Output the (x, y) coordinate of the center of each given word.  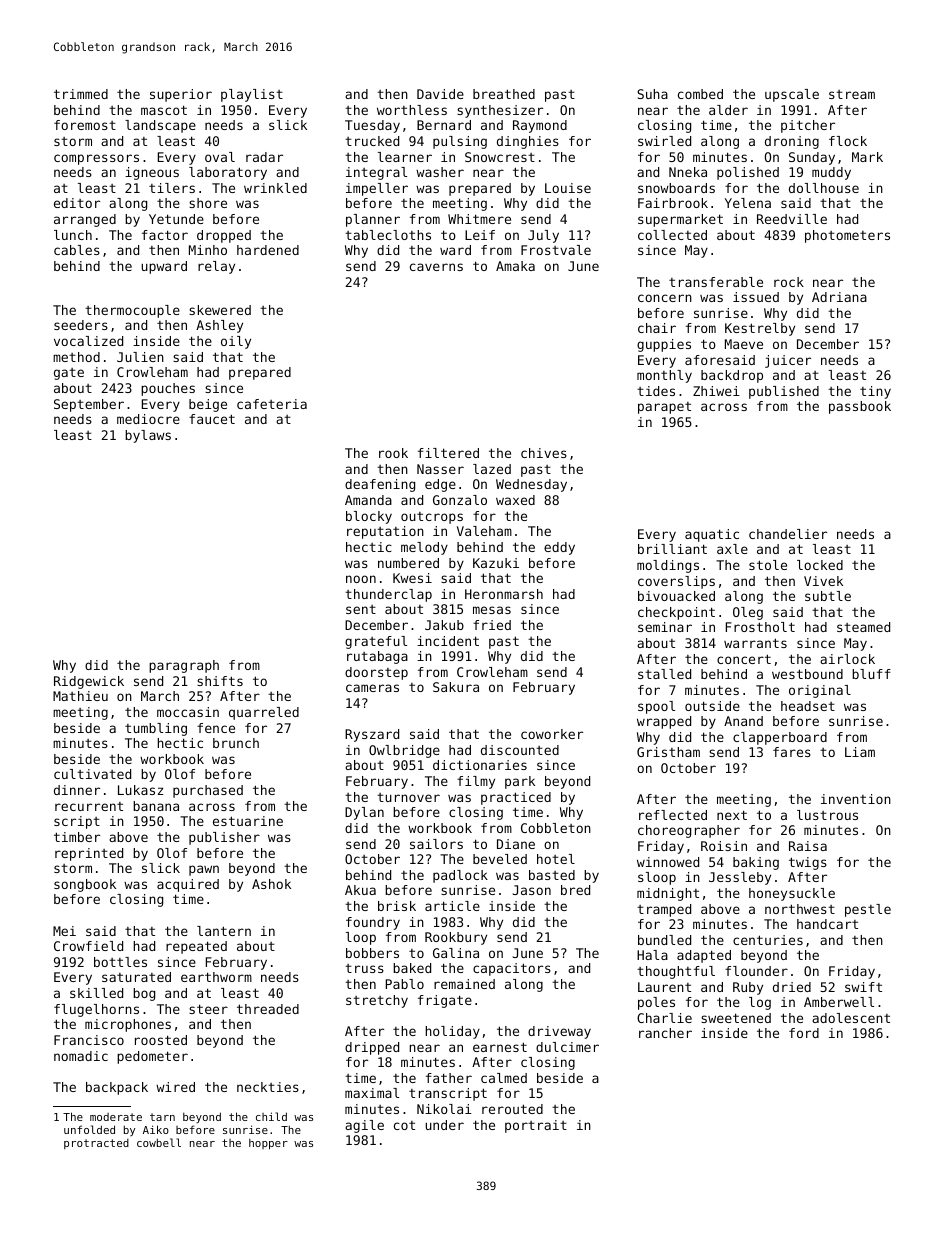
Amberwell (839, 1002)
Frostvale (556, 250)
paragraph (184, 666)
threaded (268, 1009)
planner (373, 220)
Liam (860, 752)
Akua (360, 890)
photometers (847, 236)
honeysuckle (792, 894)
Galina (456, 953)
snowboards (676, 188)
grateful (376, 642)
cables (77, 250)
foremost (85, 125)
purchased (208, 791)
